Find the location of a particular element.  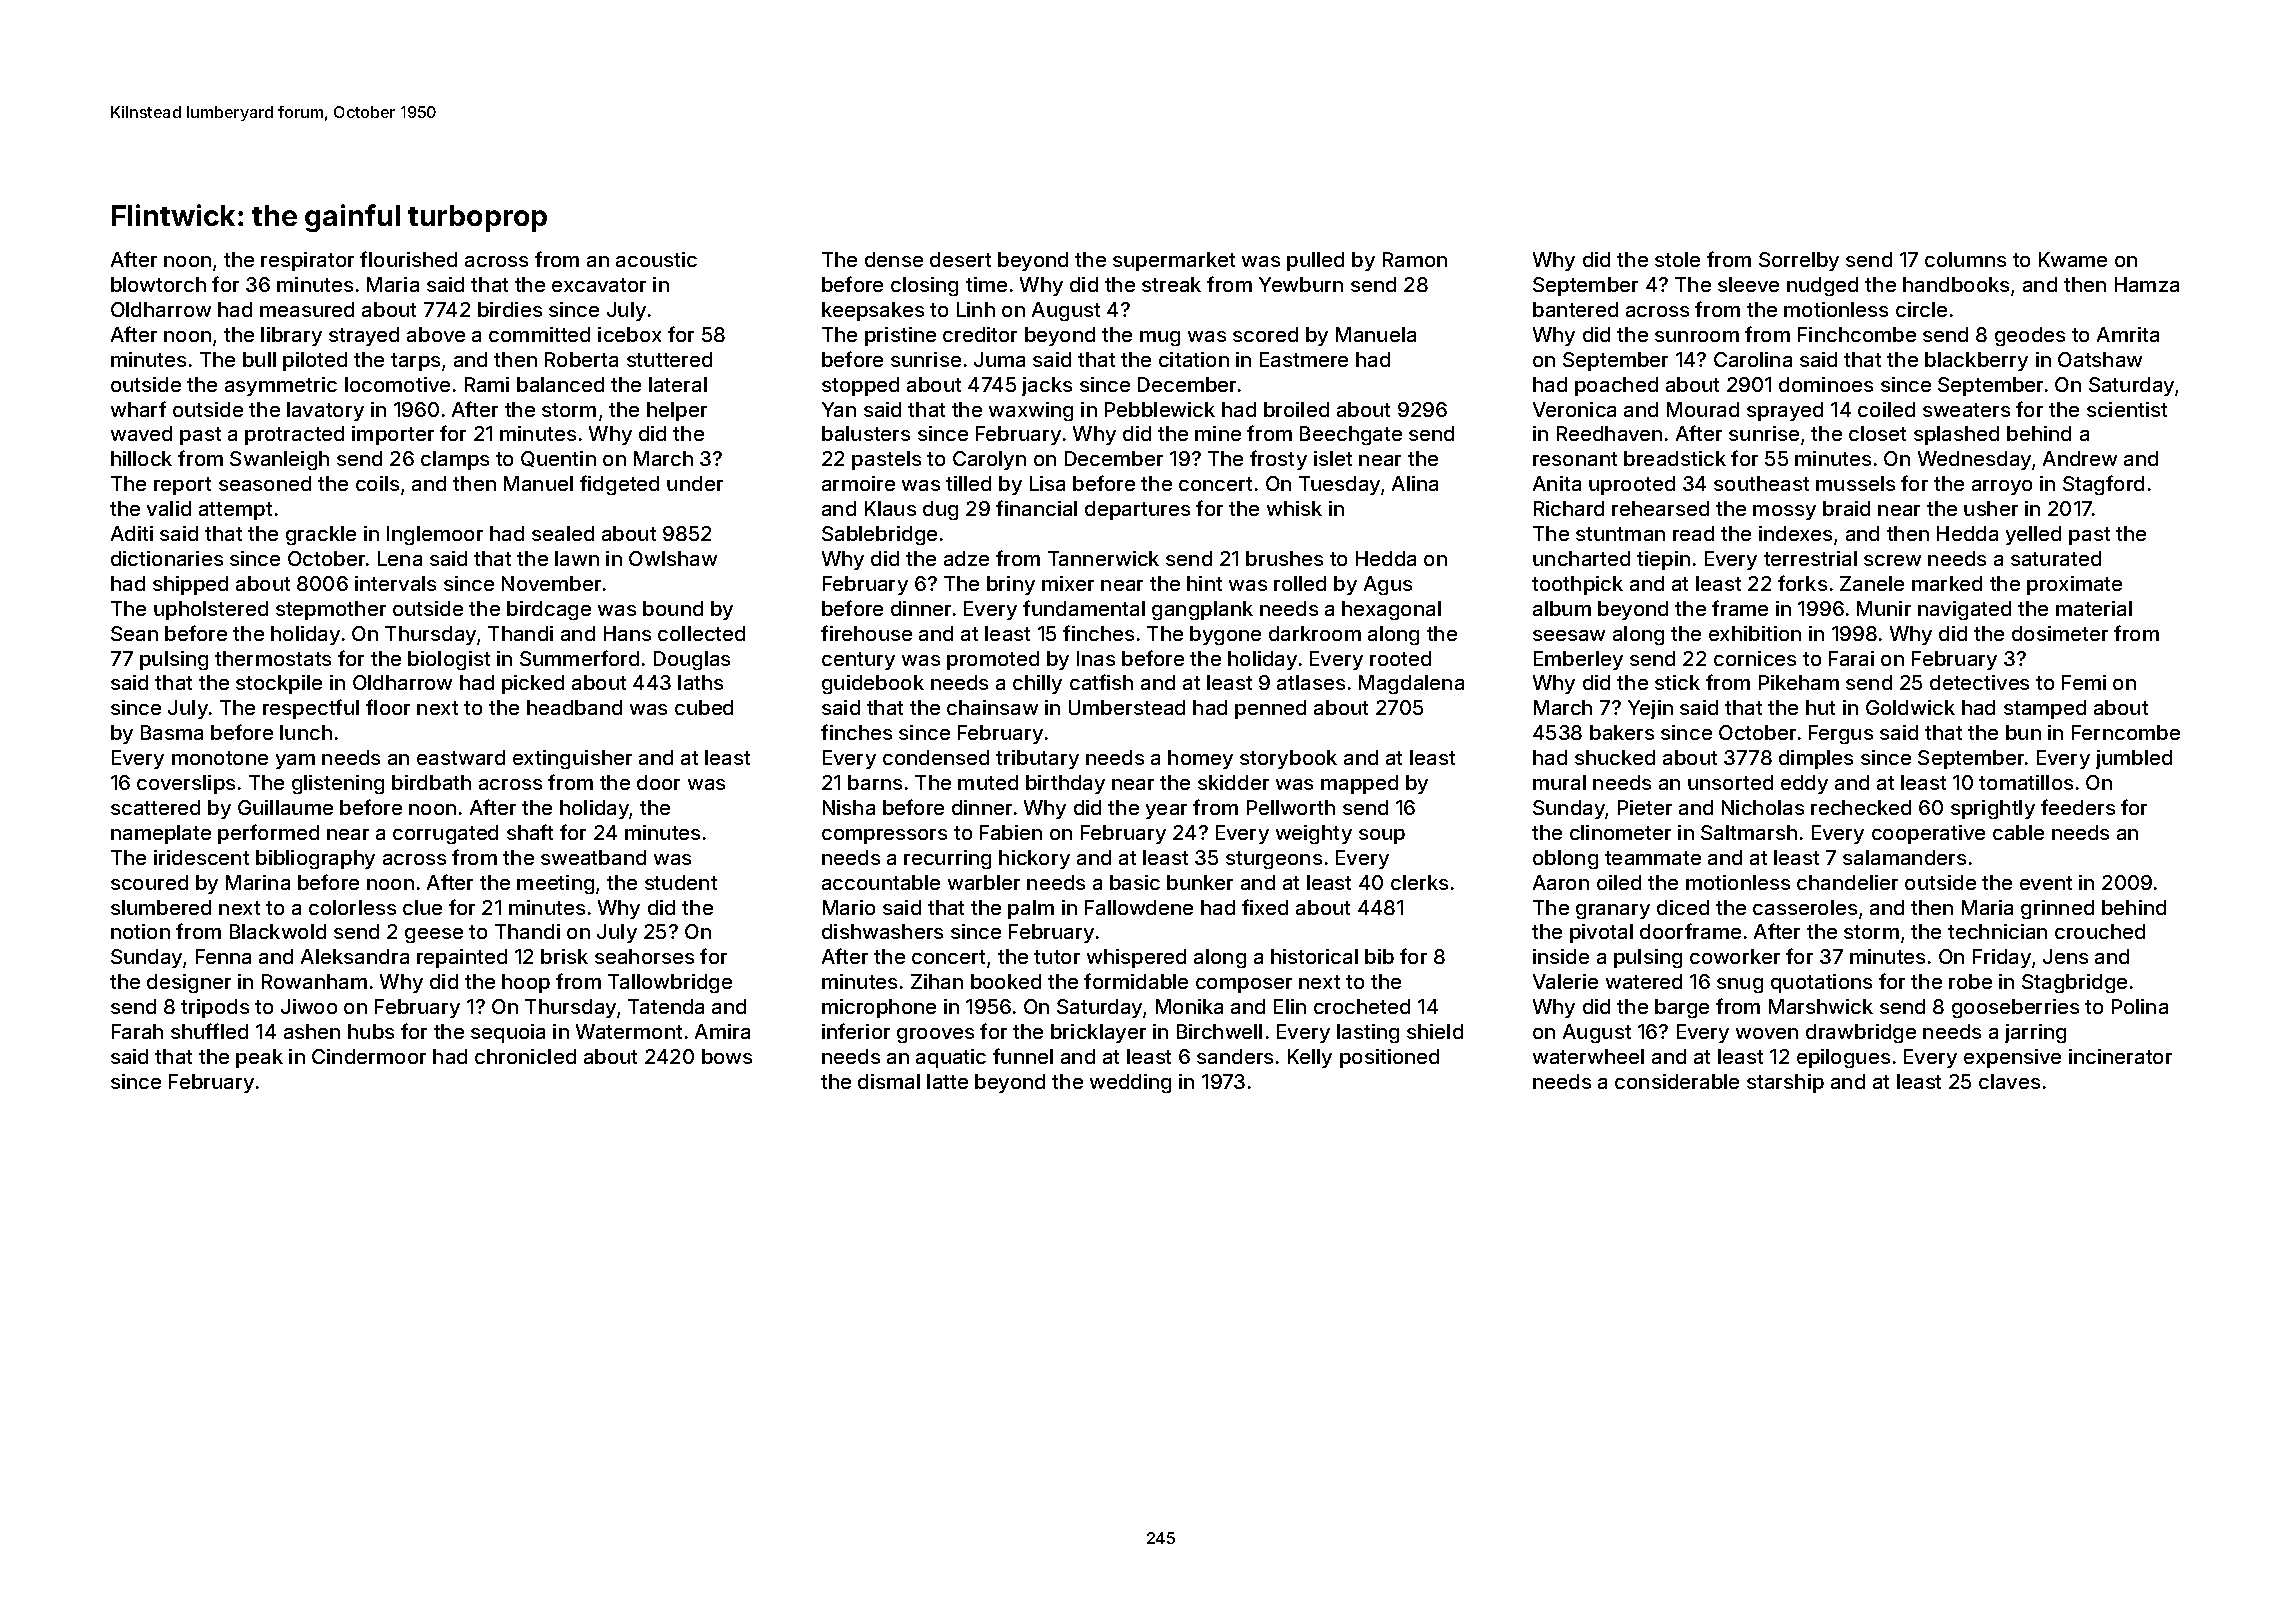

mural is located at coordinates (1559, 782).
